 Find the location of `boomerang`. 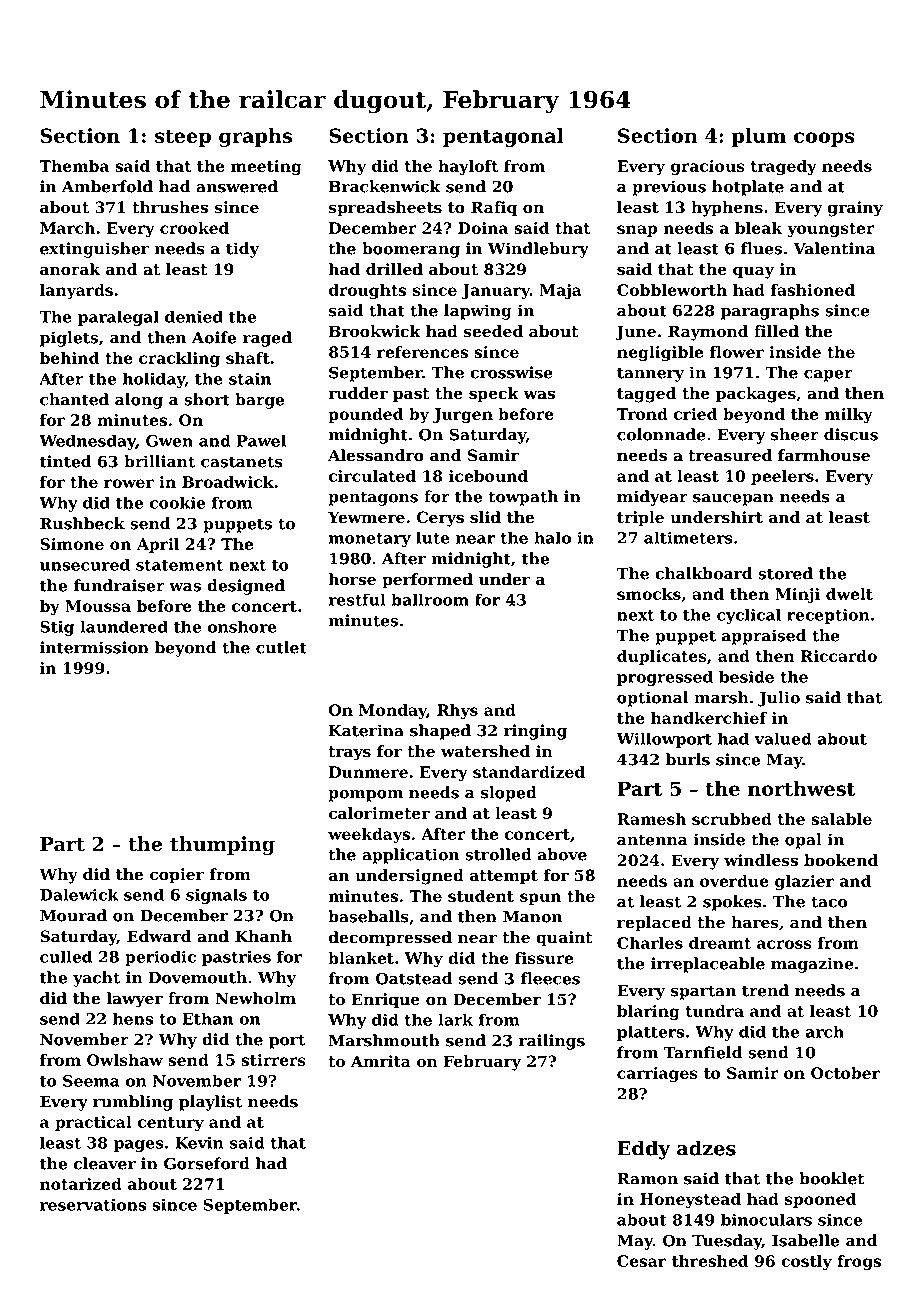

boomerang is located at coordinates (411, 250).
